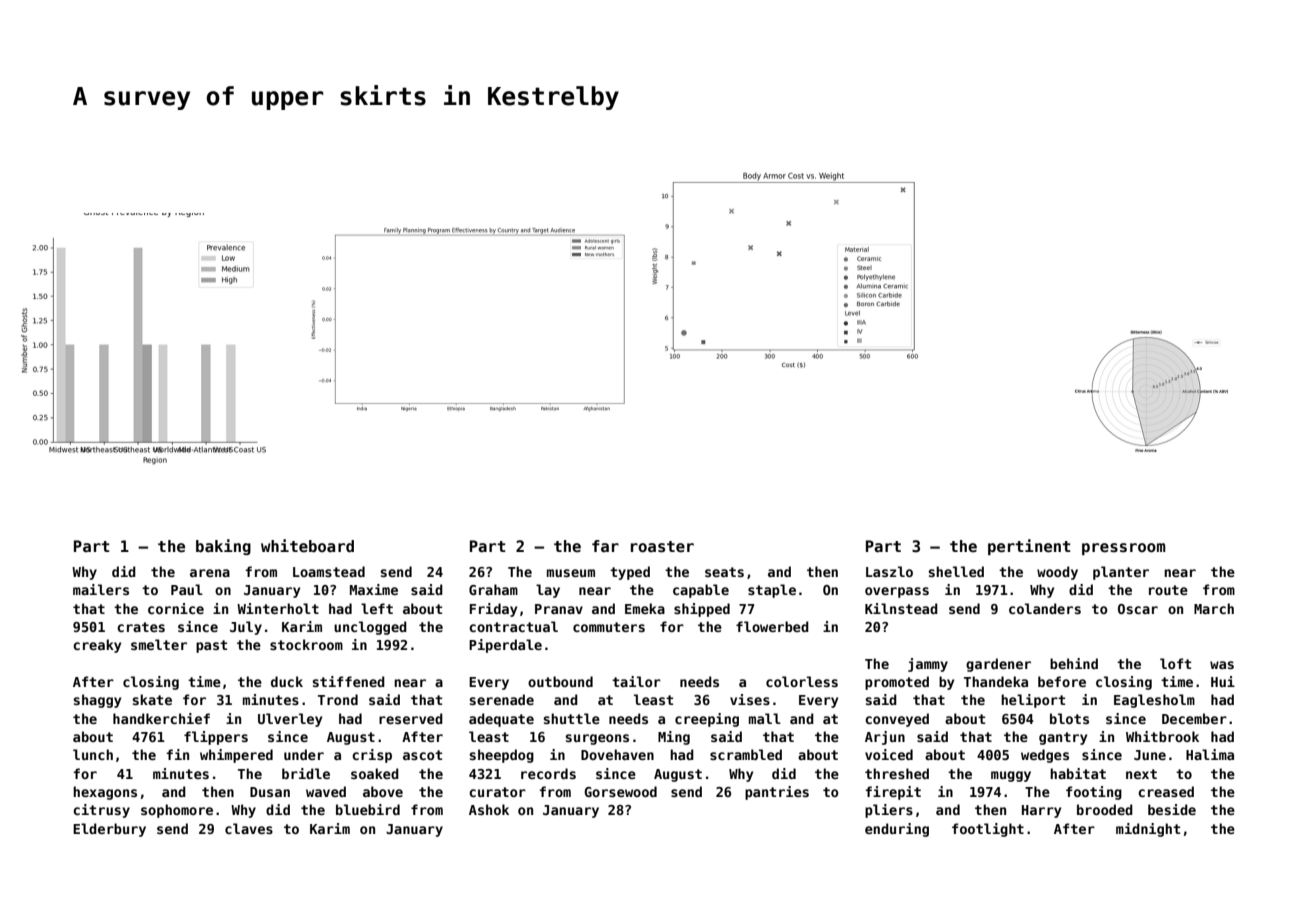  I want to click on Ashok, so click(489, 809).
